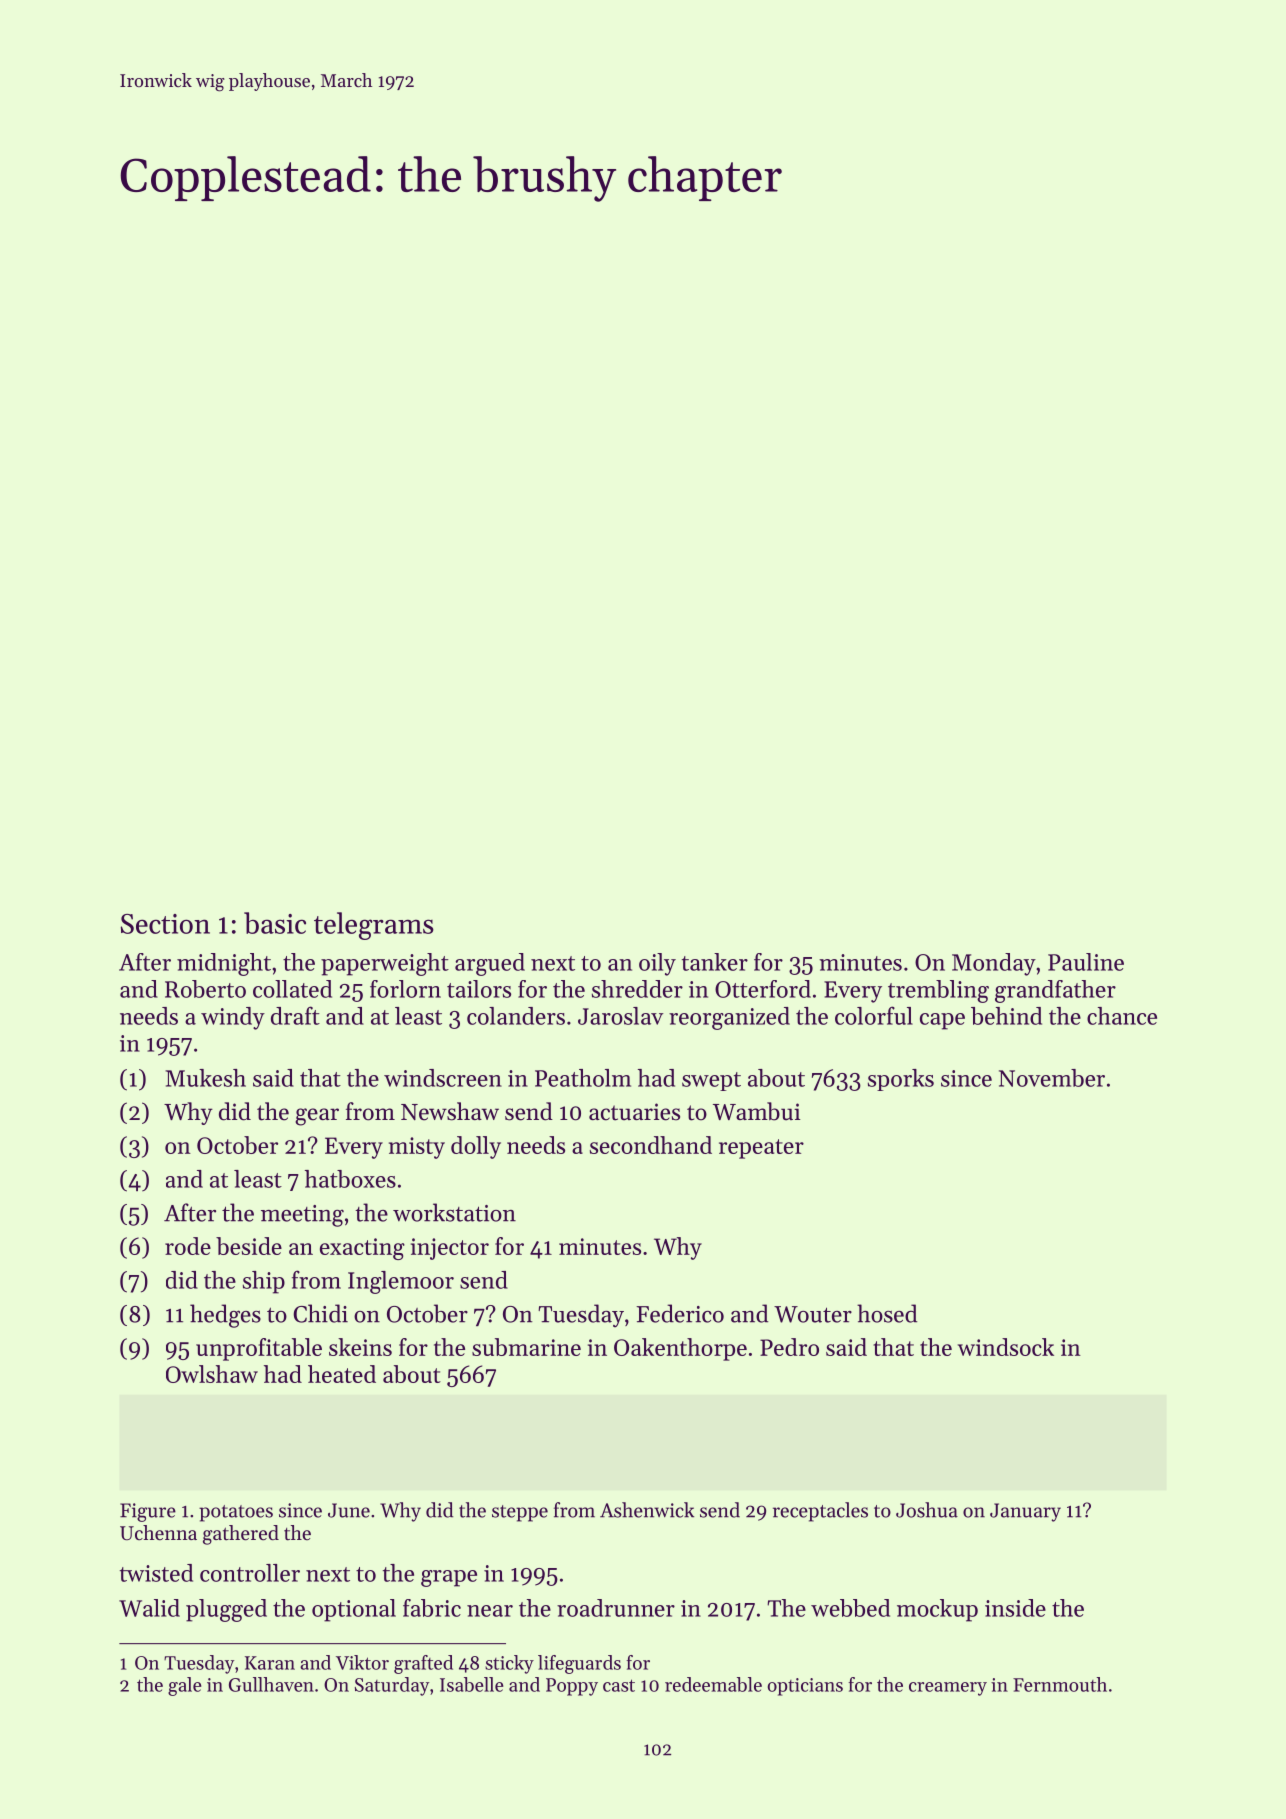 This page has width=1286, height=1819. I want to click on telegrams, so click(374, 926).
